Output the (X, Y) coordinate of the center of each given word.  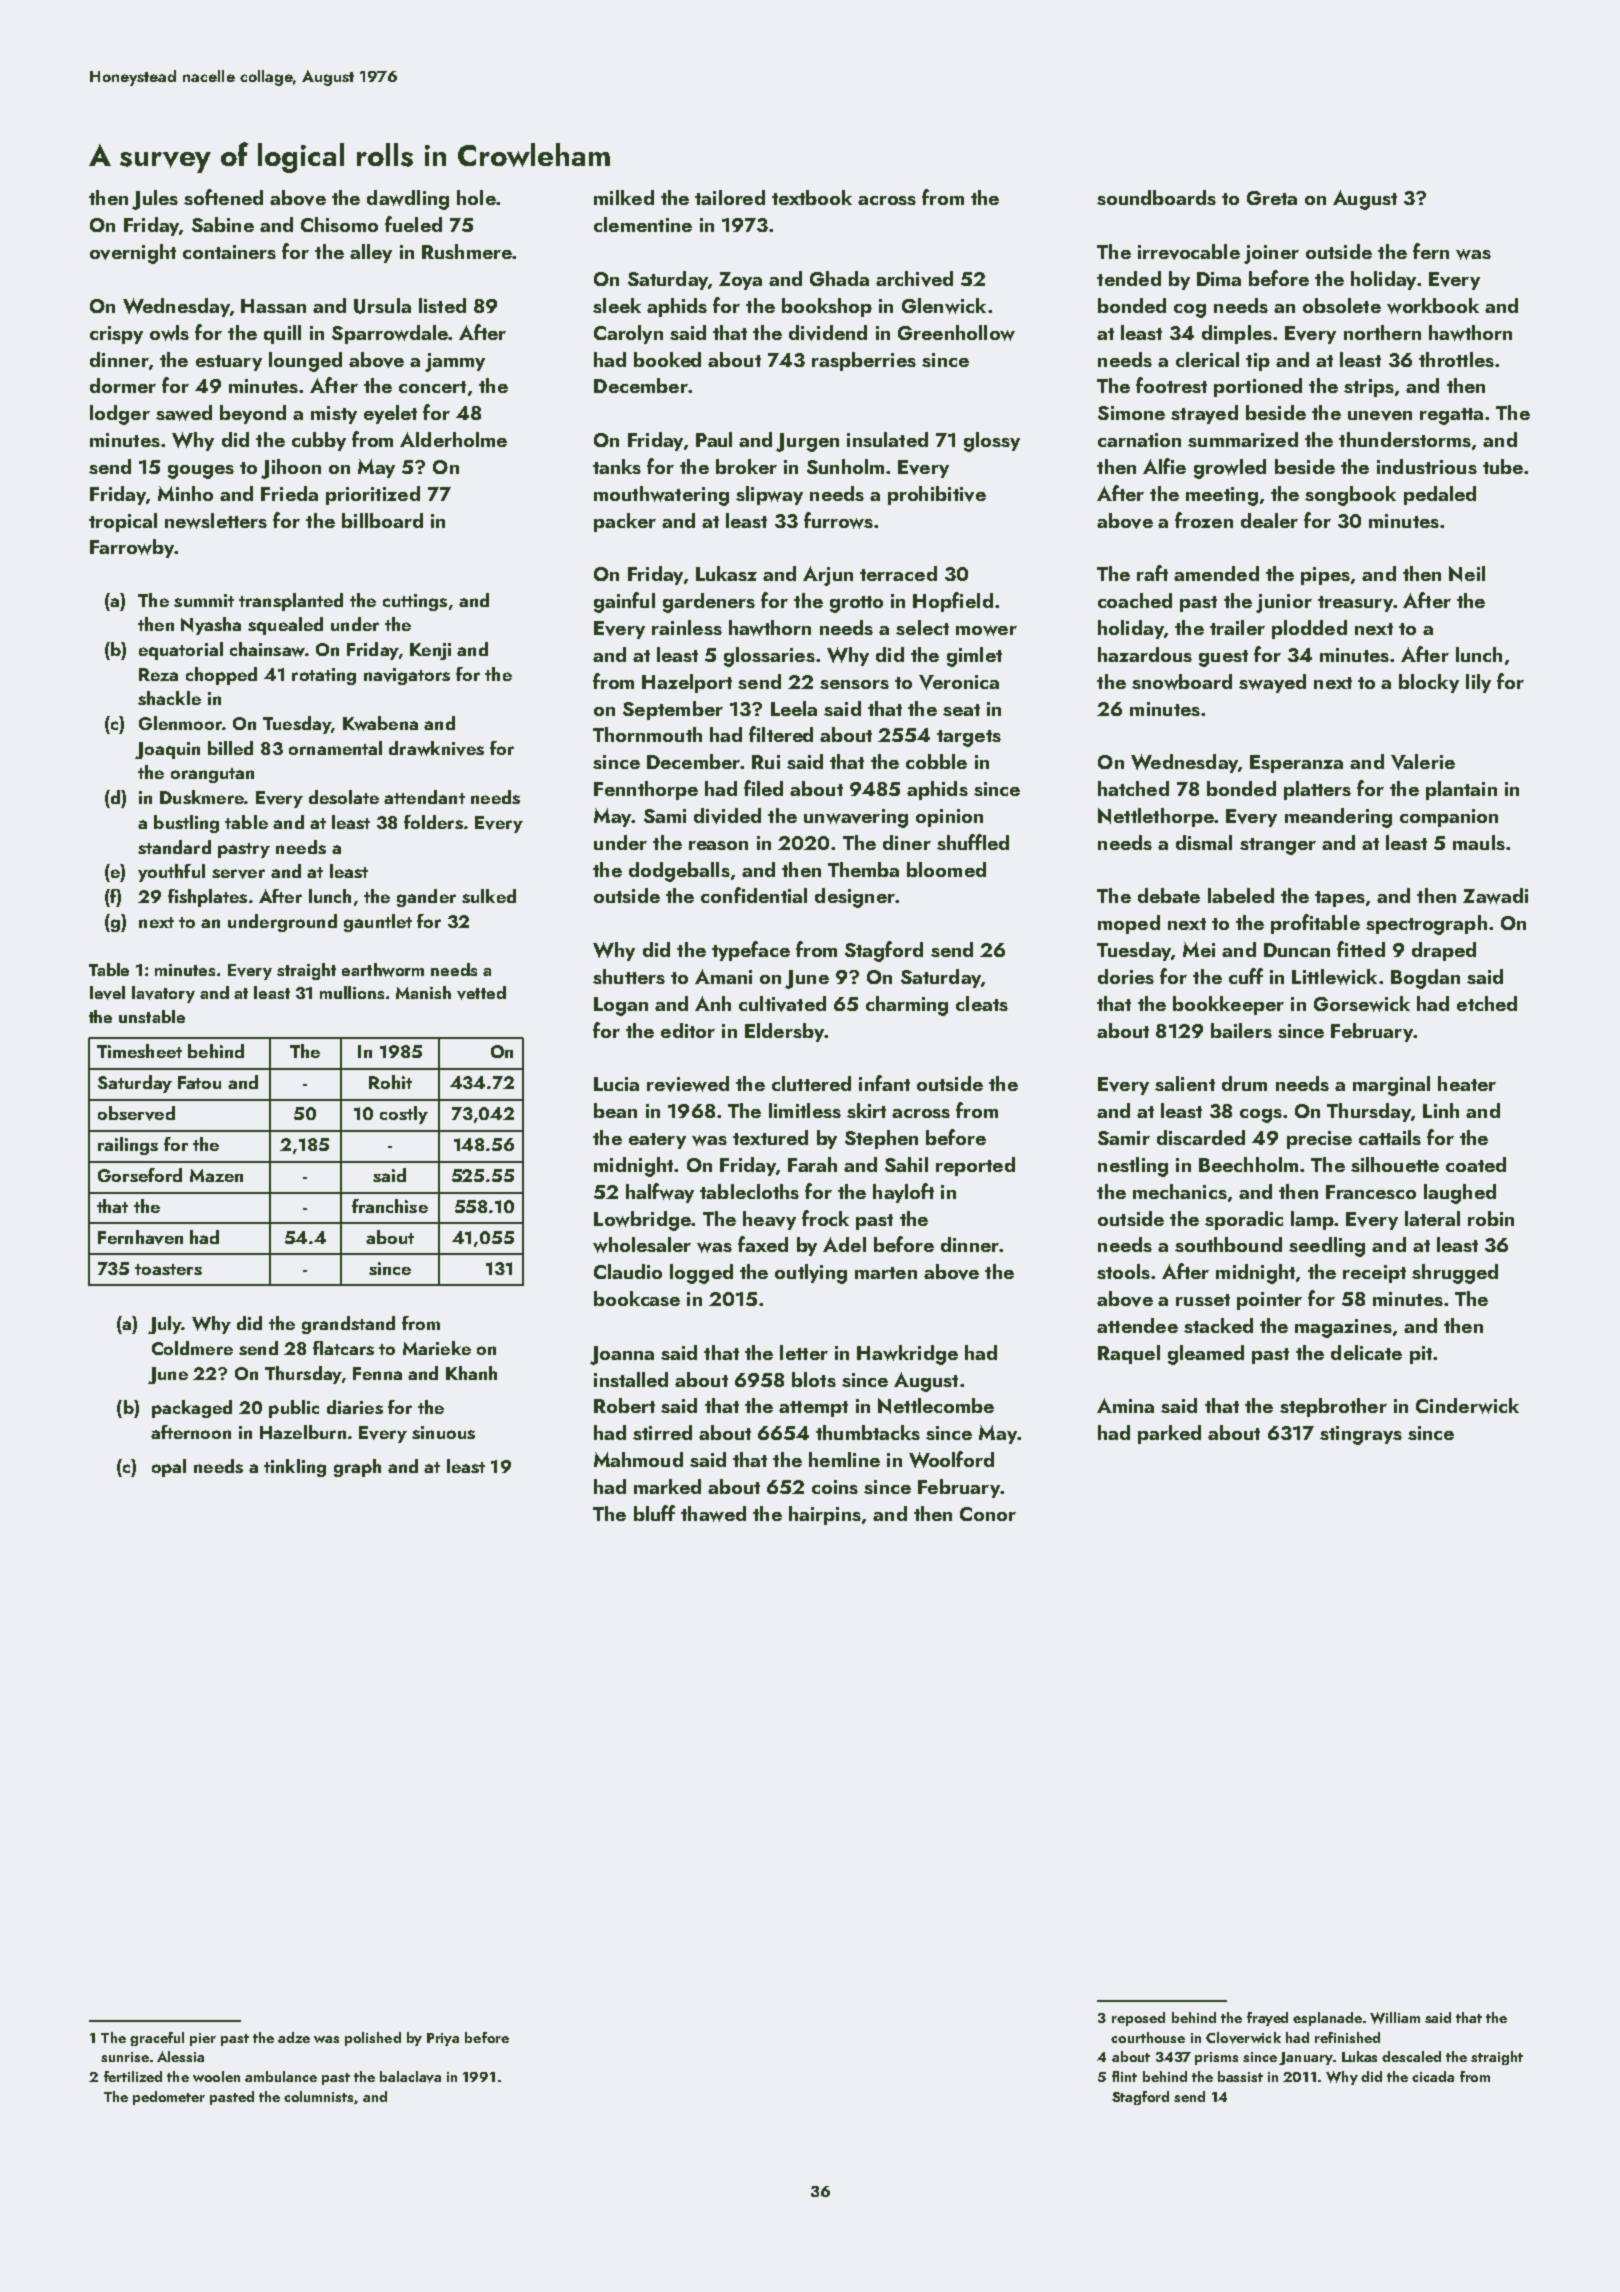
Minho (185, 493)
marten (886, 1273)
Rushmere (467, 251)
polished (373, 2039)
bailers (1241, 1030)
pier (203, 2039)
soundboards (1156, 197)
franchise (390, 1206)
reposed (1138, 2019)
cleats (982, 1003)
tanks (617, 466)
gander (426, 898)
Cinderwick (1467, 1406)
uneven (1380, 416)
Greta (1272, 198)
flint (1124, 2076)
